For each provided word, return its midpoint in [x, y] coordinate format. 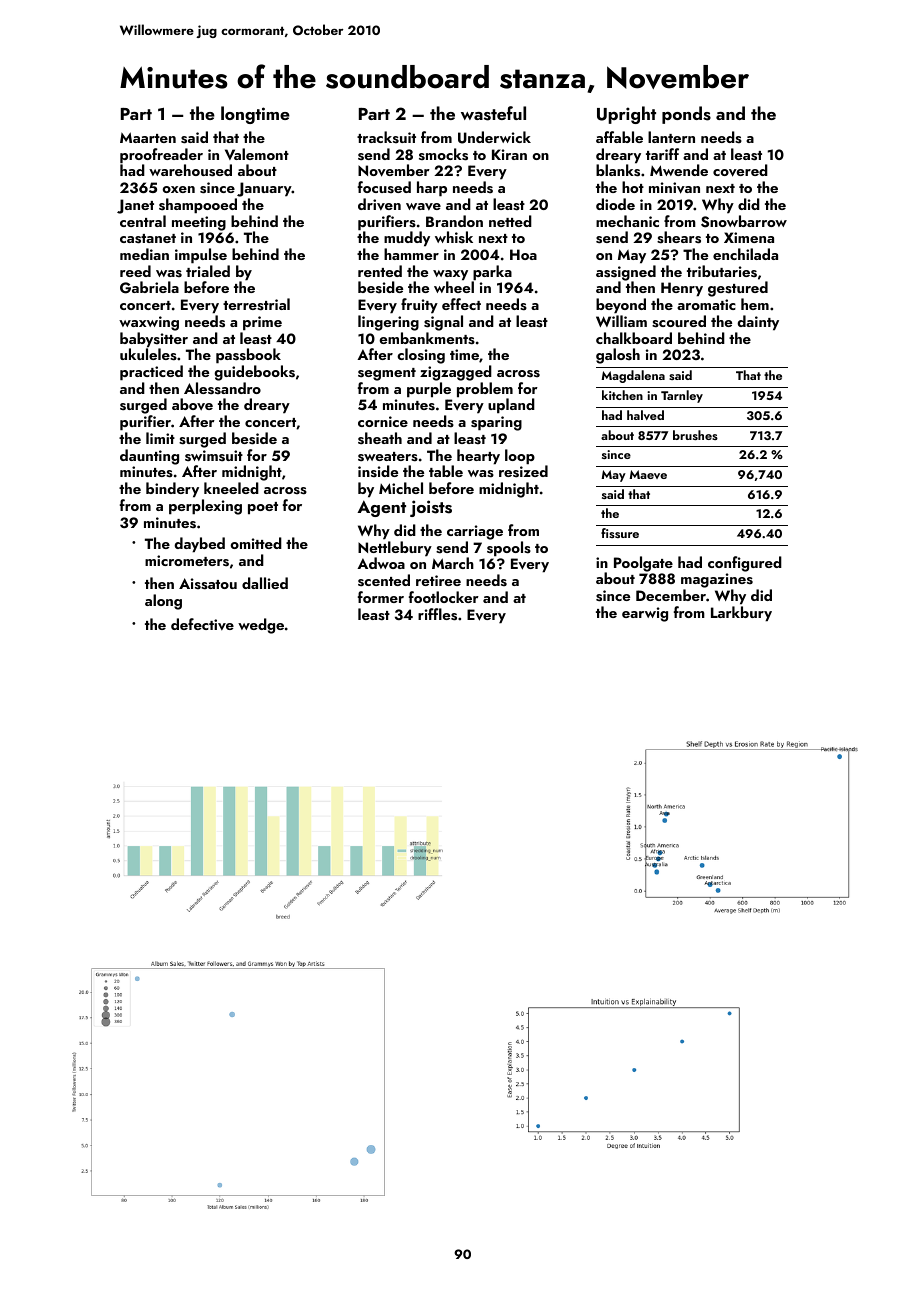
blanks [618, 170]
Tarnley [682, 396]
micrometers [187, 561]
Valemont [257, 154]
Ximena [749, 237]
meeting [199, 223]
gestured [738, 289]
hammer [411, 254]
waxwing [149, 323]
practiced [151, 373]
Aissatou [208, 584]
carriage [475, 532]
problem [485, 390]
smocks [443, 154]
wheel [454, 287]
